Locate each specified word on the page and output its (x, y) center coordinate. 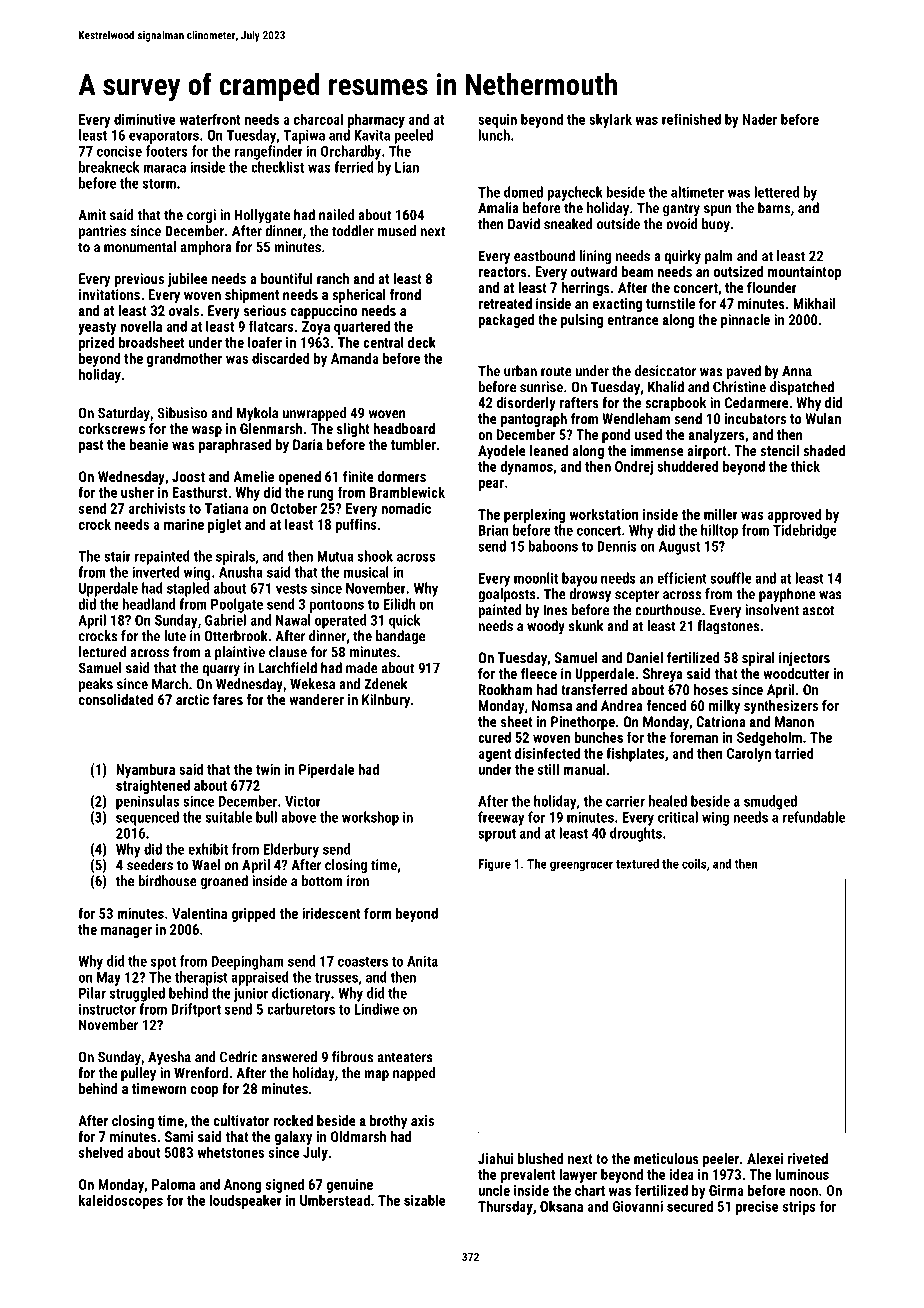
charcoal (318, 119)
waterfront (210, 119)
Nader (760, 119)
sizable (425, 1200)
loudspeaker (246, 1201)
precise (757, 1208)
